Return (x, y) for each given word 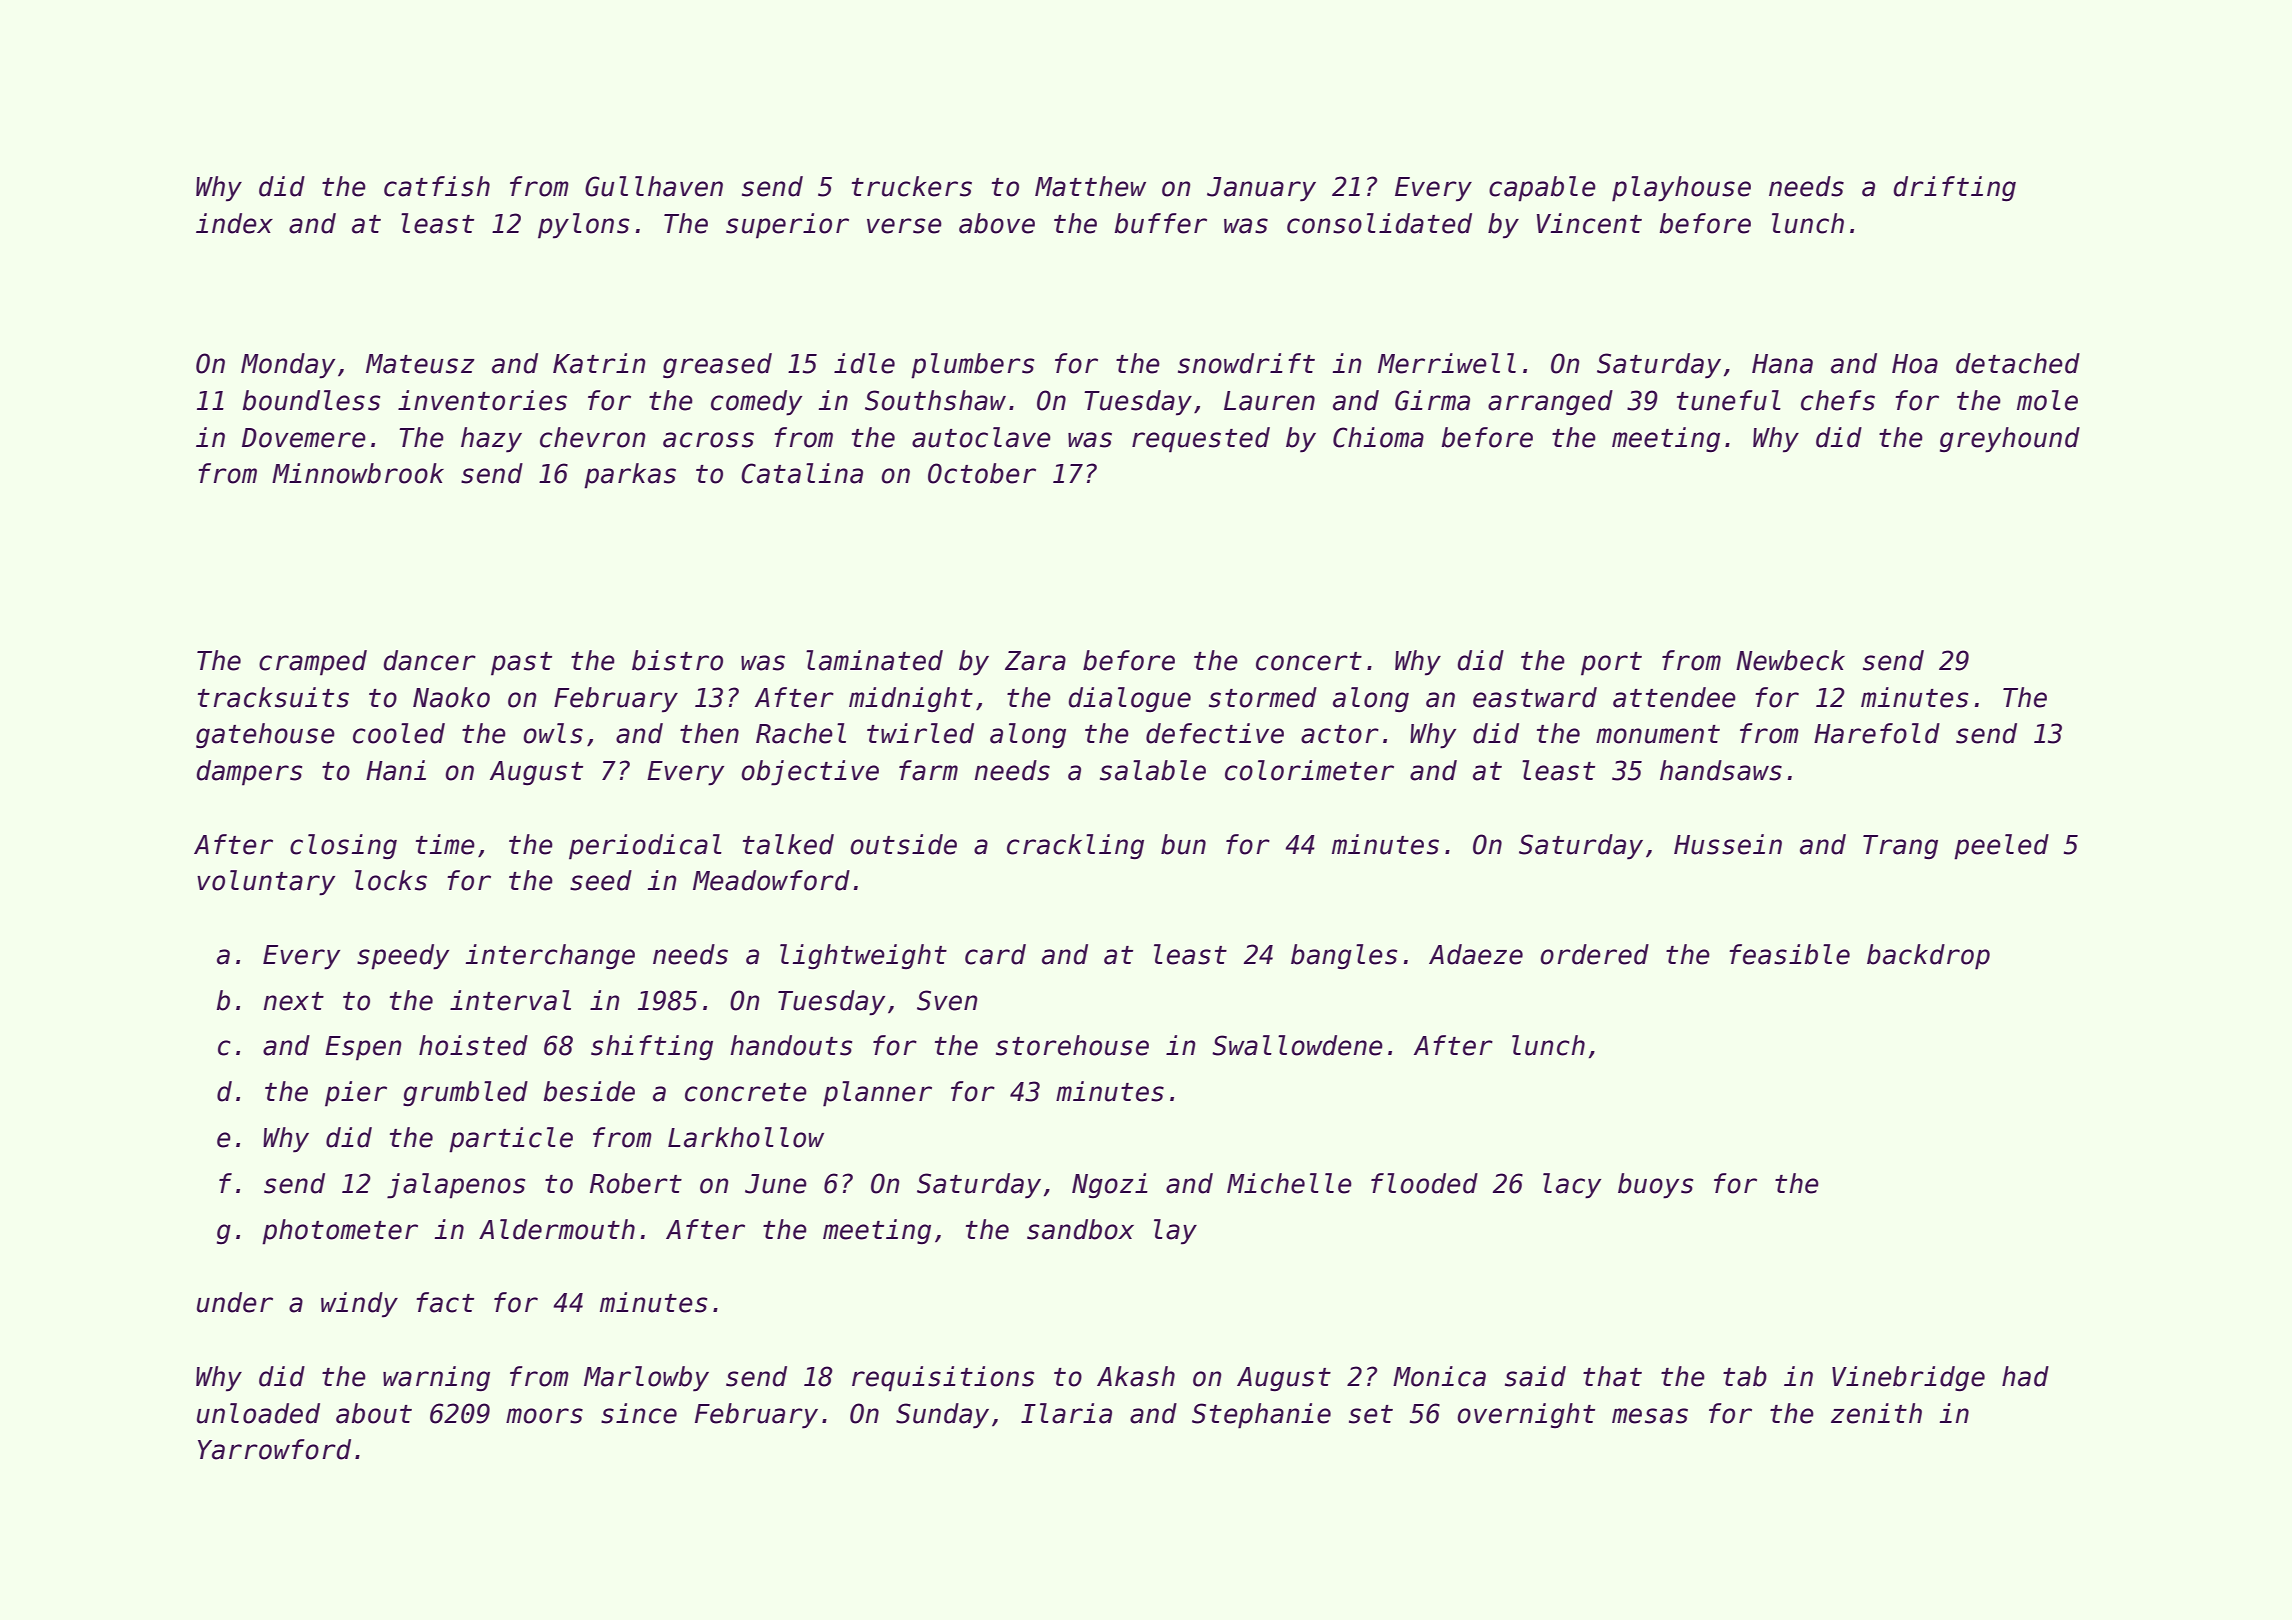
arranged (1550, 403)
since (639, 1413)
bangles (1344, 957)
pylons (583, 226)
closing (343, 847)
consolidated (1379, 223)
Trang (1900, 847)
